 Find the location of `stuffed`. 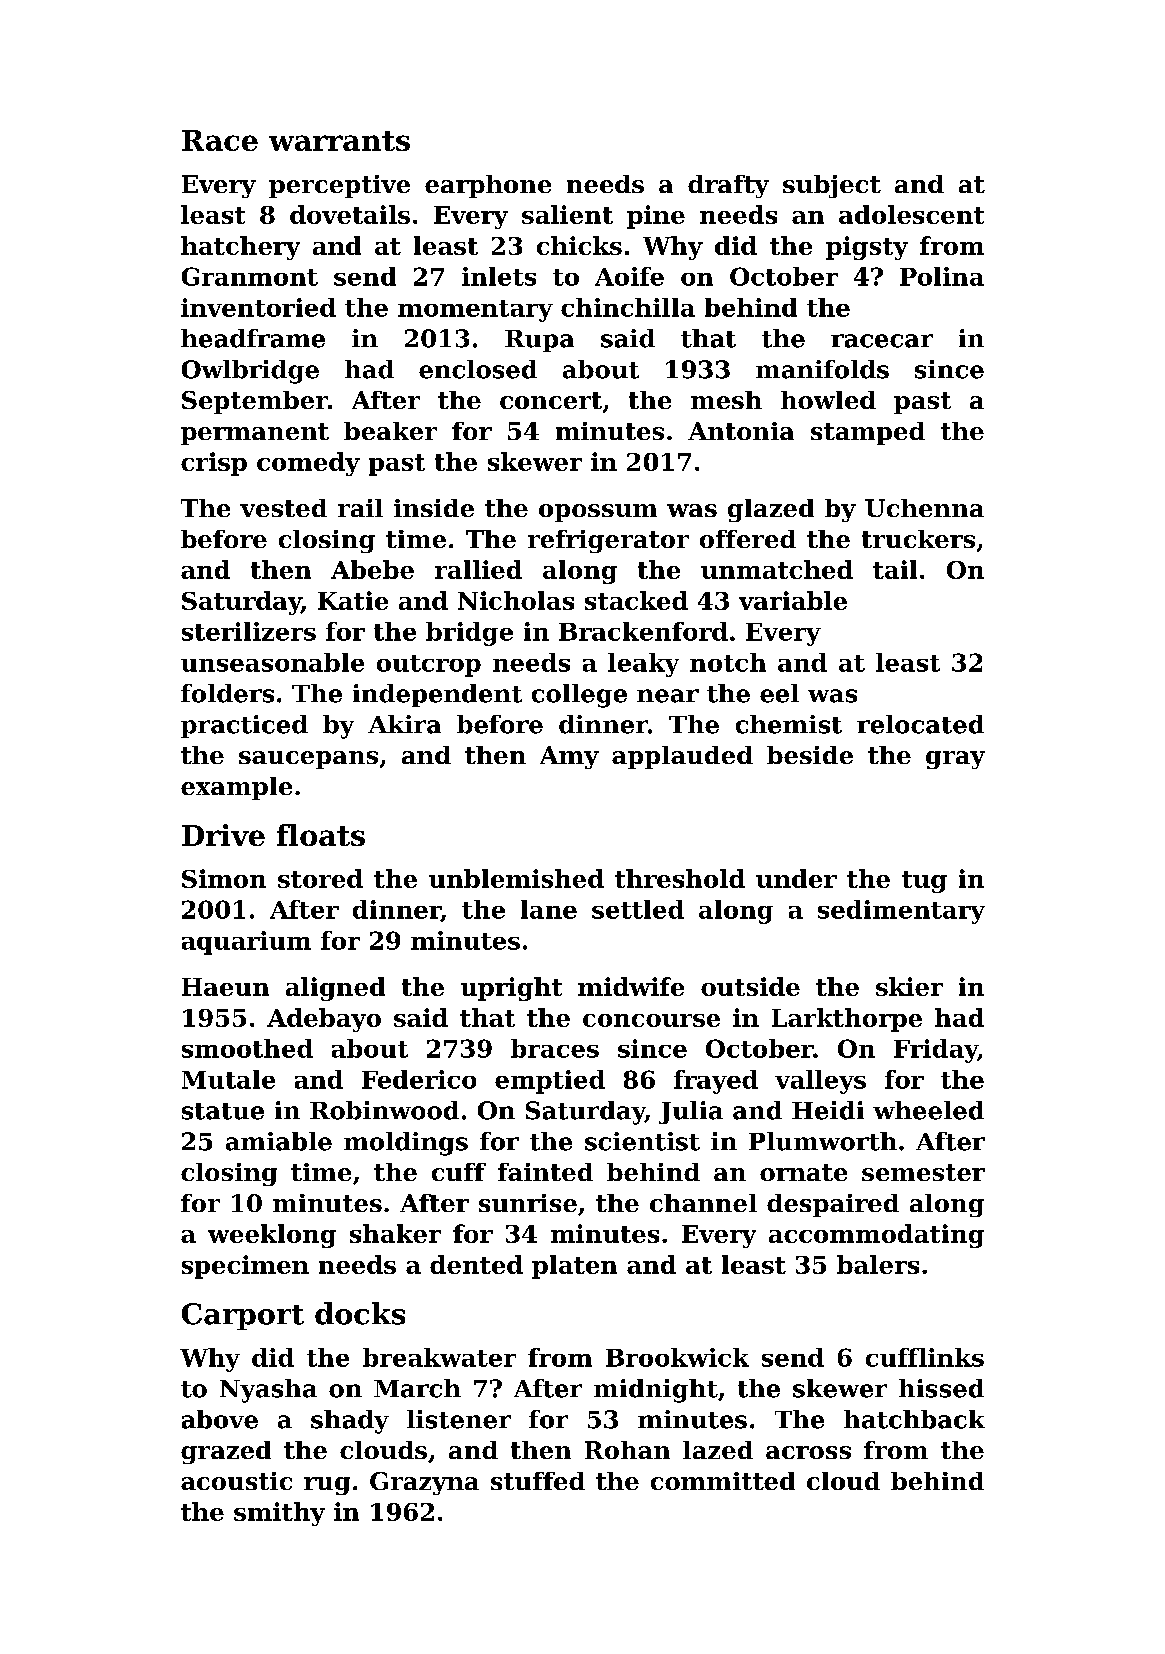

stuffed is located at coordinates (538, 1481).
